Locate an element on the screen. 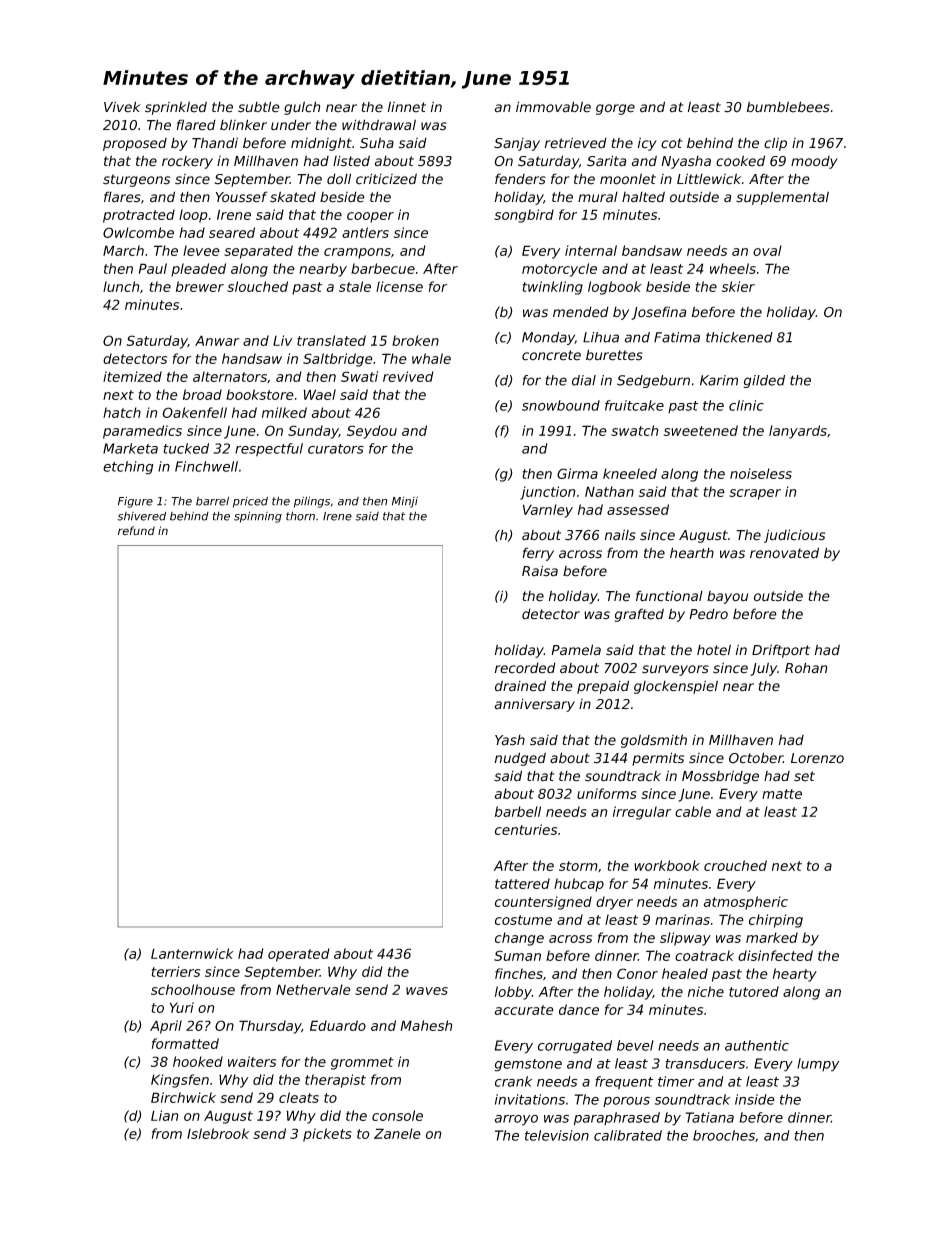 This screenshot has width=952, height=1233. snowbound is located at coordinates (561, 405).
